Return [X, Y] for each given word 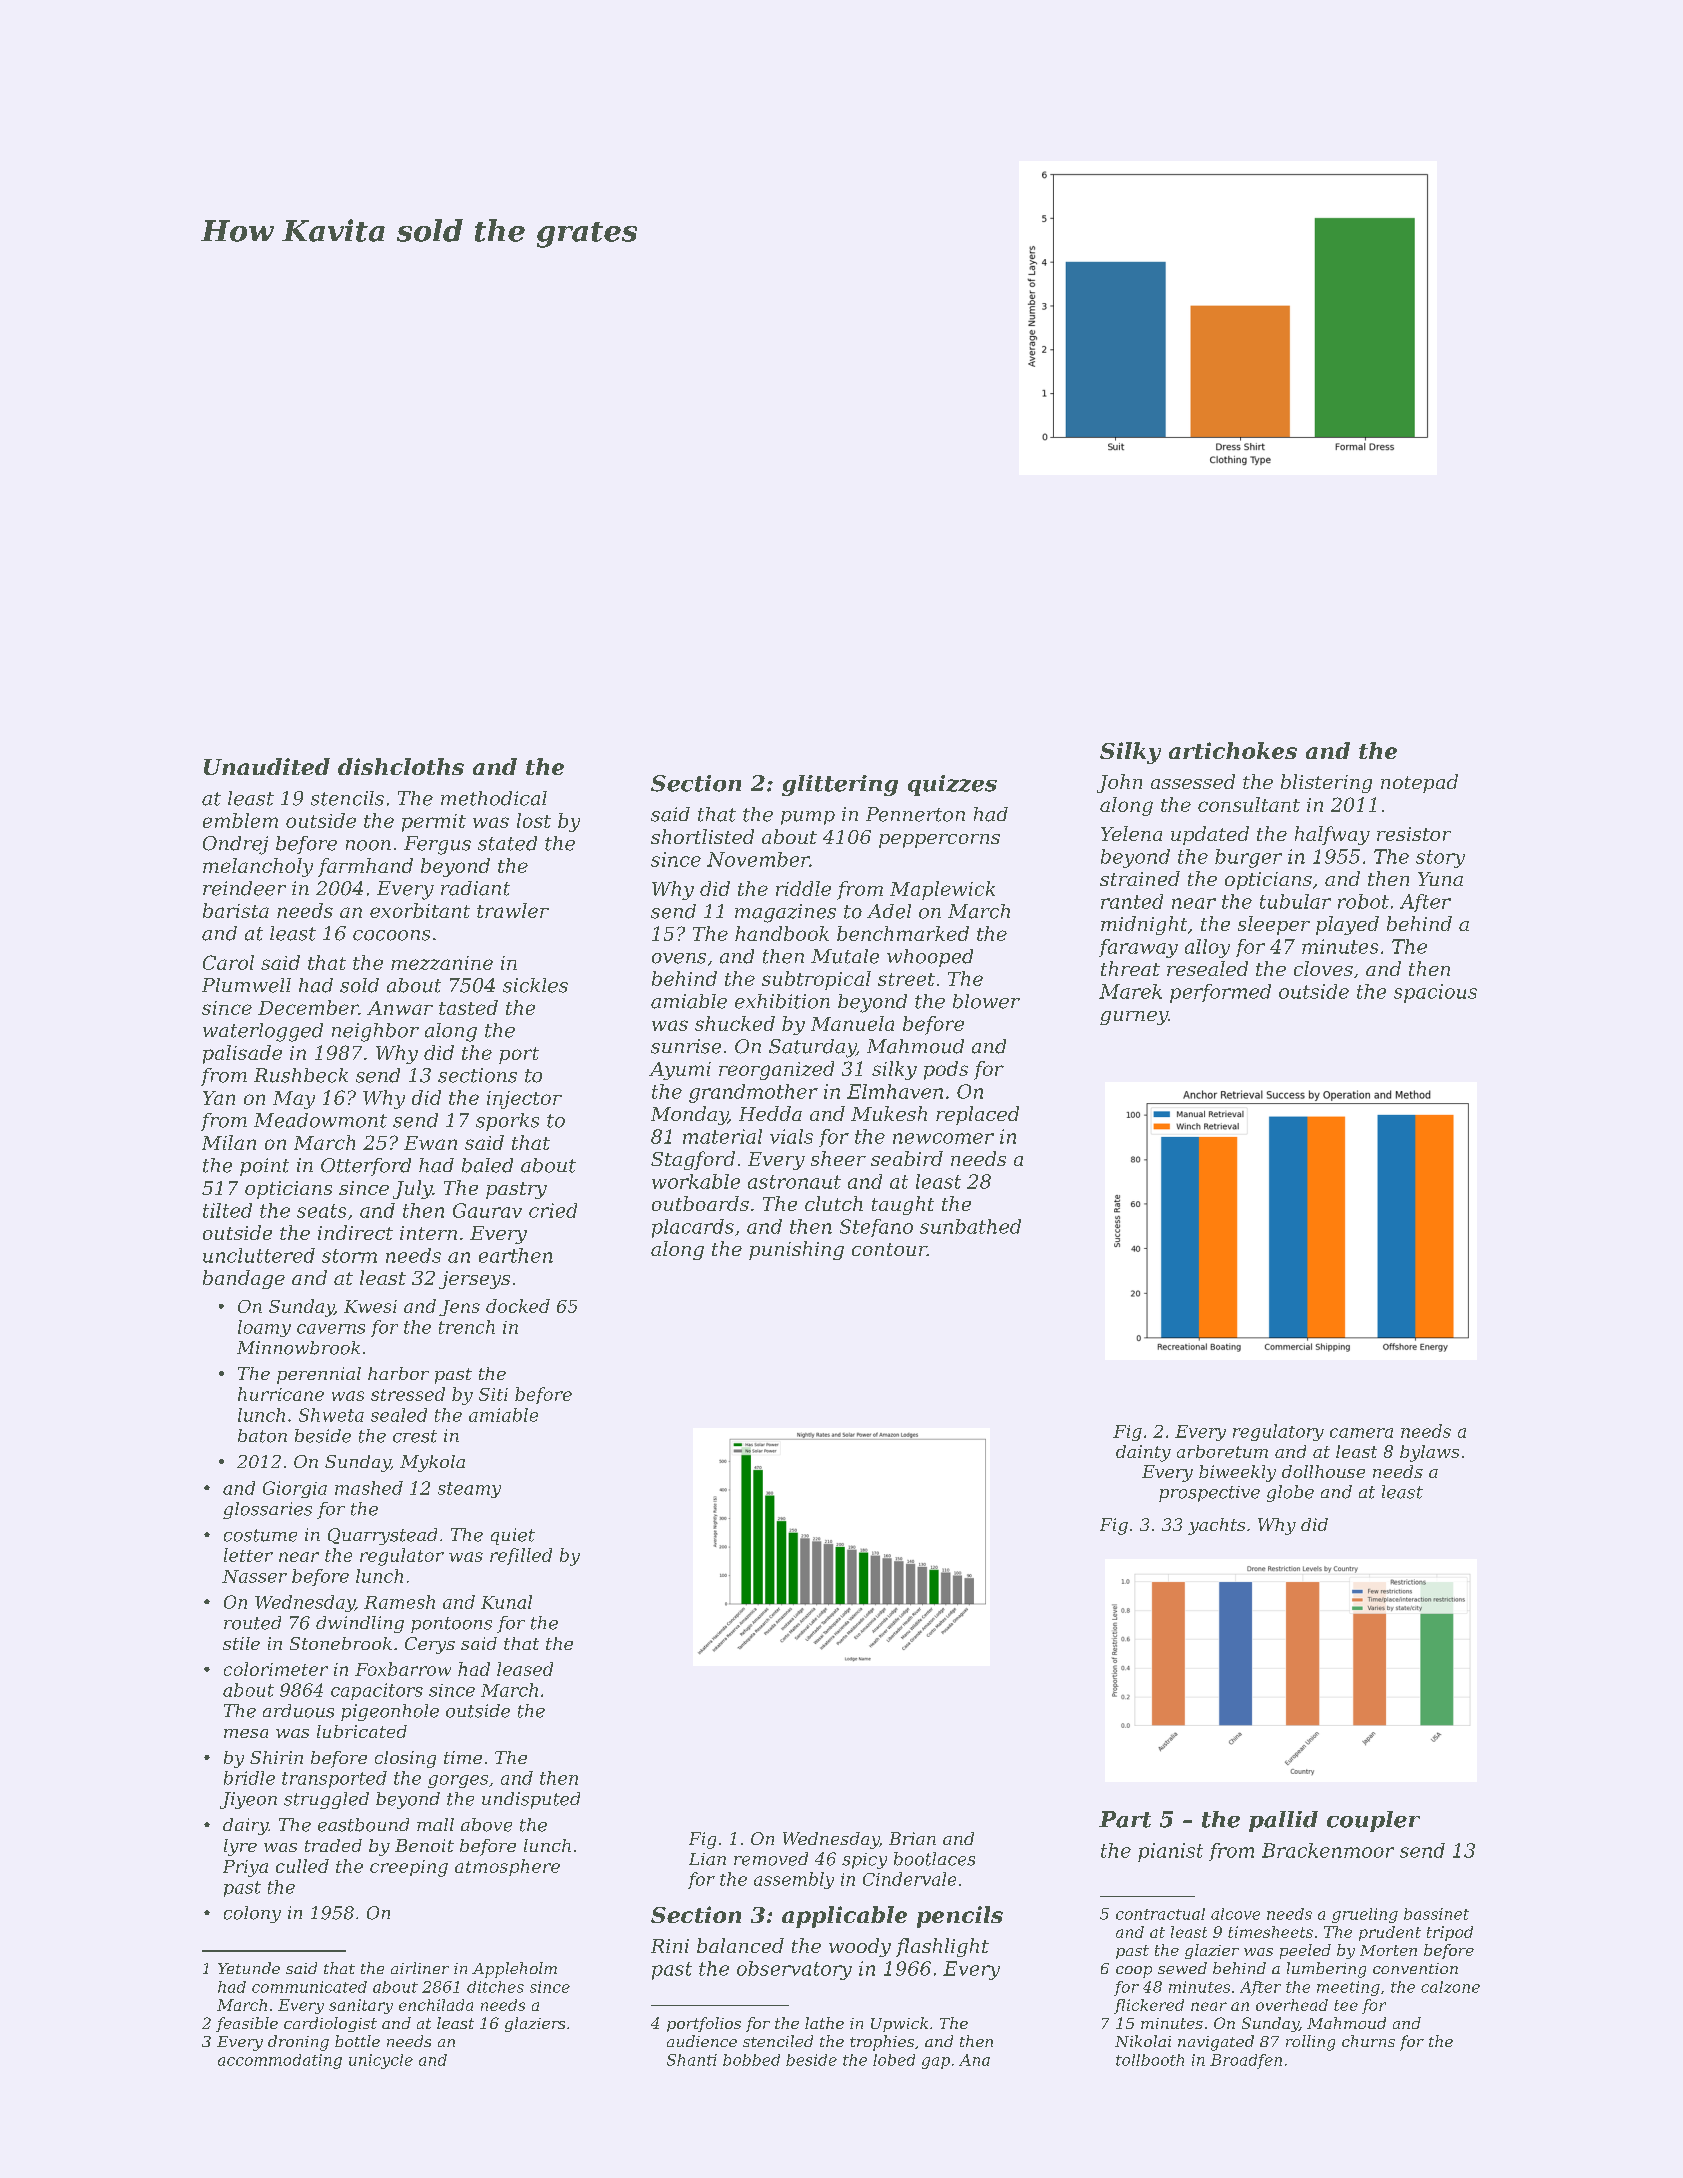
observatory [794, 1970]
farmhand [365, 867]
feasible [247, 2024]
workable [696, 1181]
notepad [1419, 783]
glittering [840, 785]
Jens [459, 1308]
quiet [513, 1536]
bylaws [1429, 1453]
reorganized [776, 1070]
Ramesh [399, 1602]
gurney [1134, 1018]
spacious [1435, 993]
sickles [535, 985]
